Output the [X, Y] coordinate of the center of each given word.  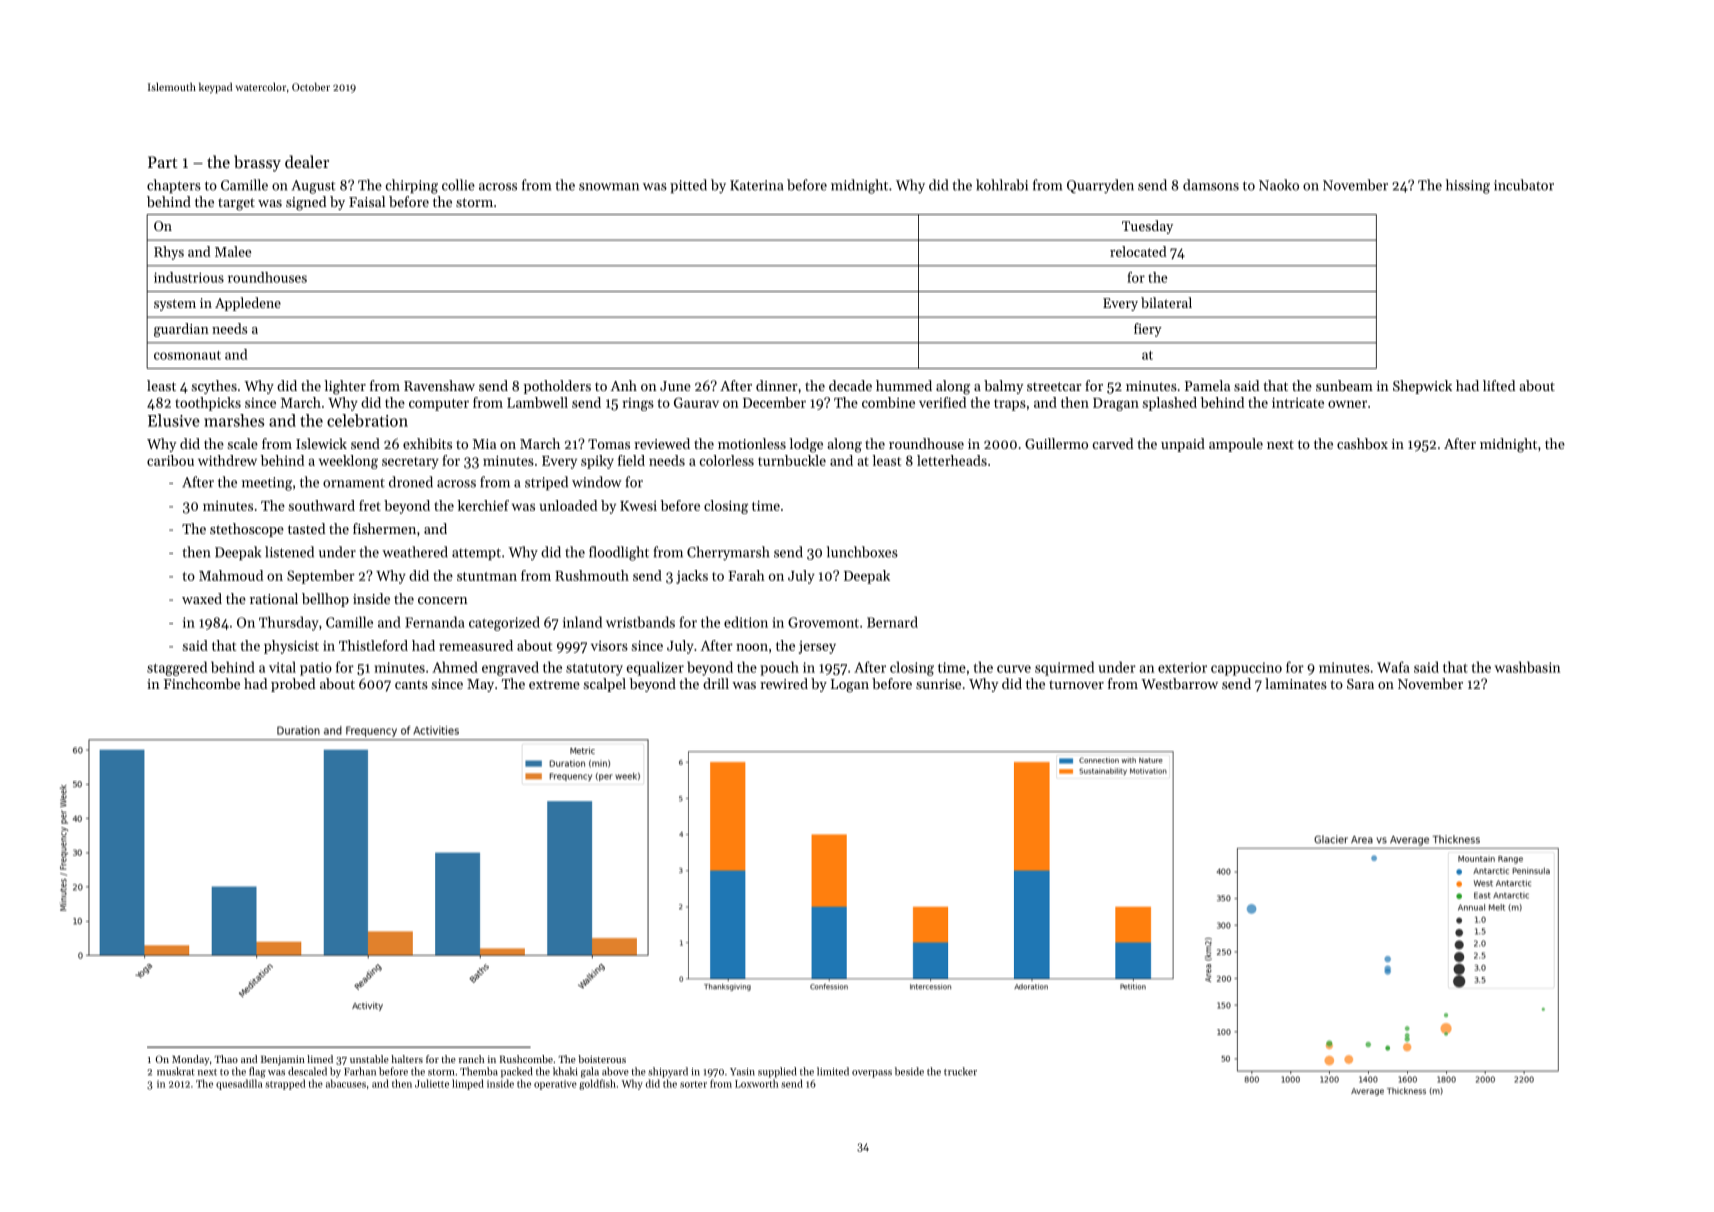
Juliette [432, 1083]
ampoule [1236, 445]
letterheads [952, 460]
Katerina [757, 185]
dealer [307, 161]
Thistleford [373, 645]
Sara [1360, 684]
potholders [557, 387]
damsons [1211, 185]
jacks [692, 577]
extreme [554, 684]
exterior [1182, 667]
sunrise [938, 684]
